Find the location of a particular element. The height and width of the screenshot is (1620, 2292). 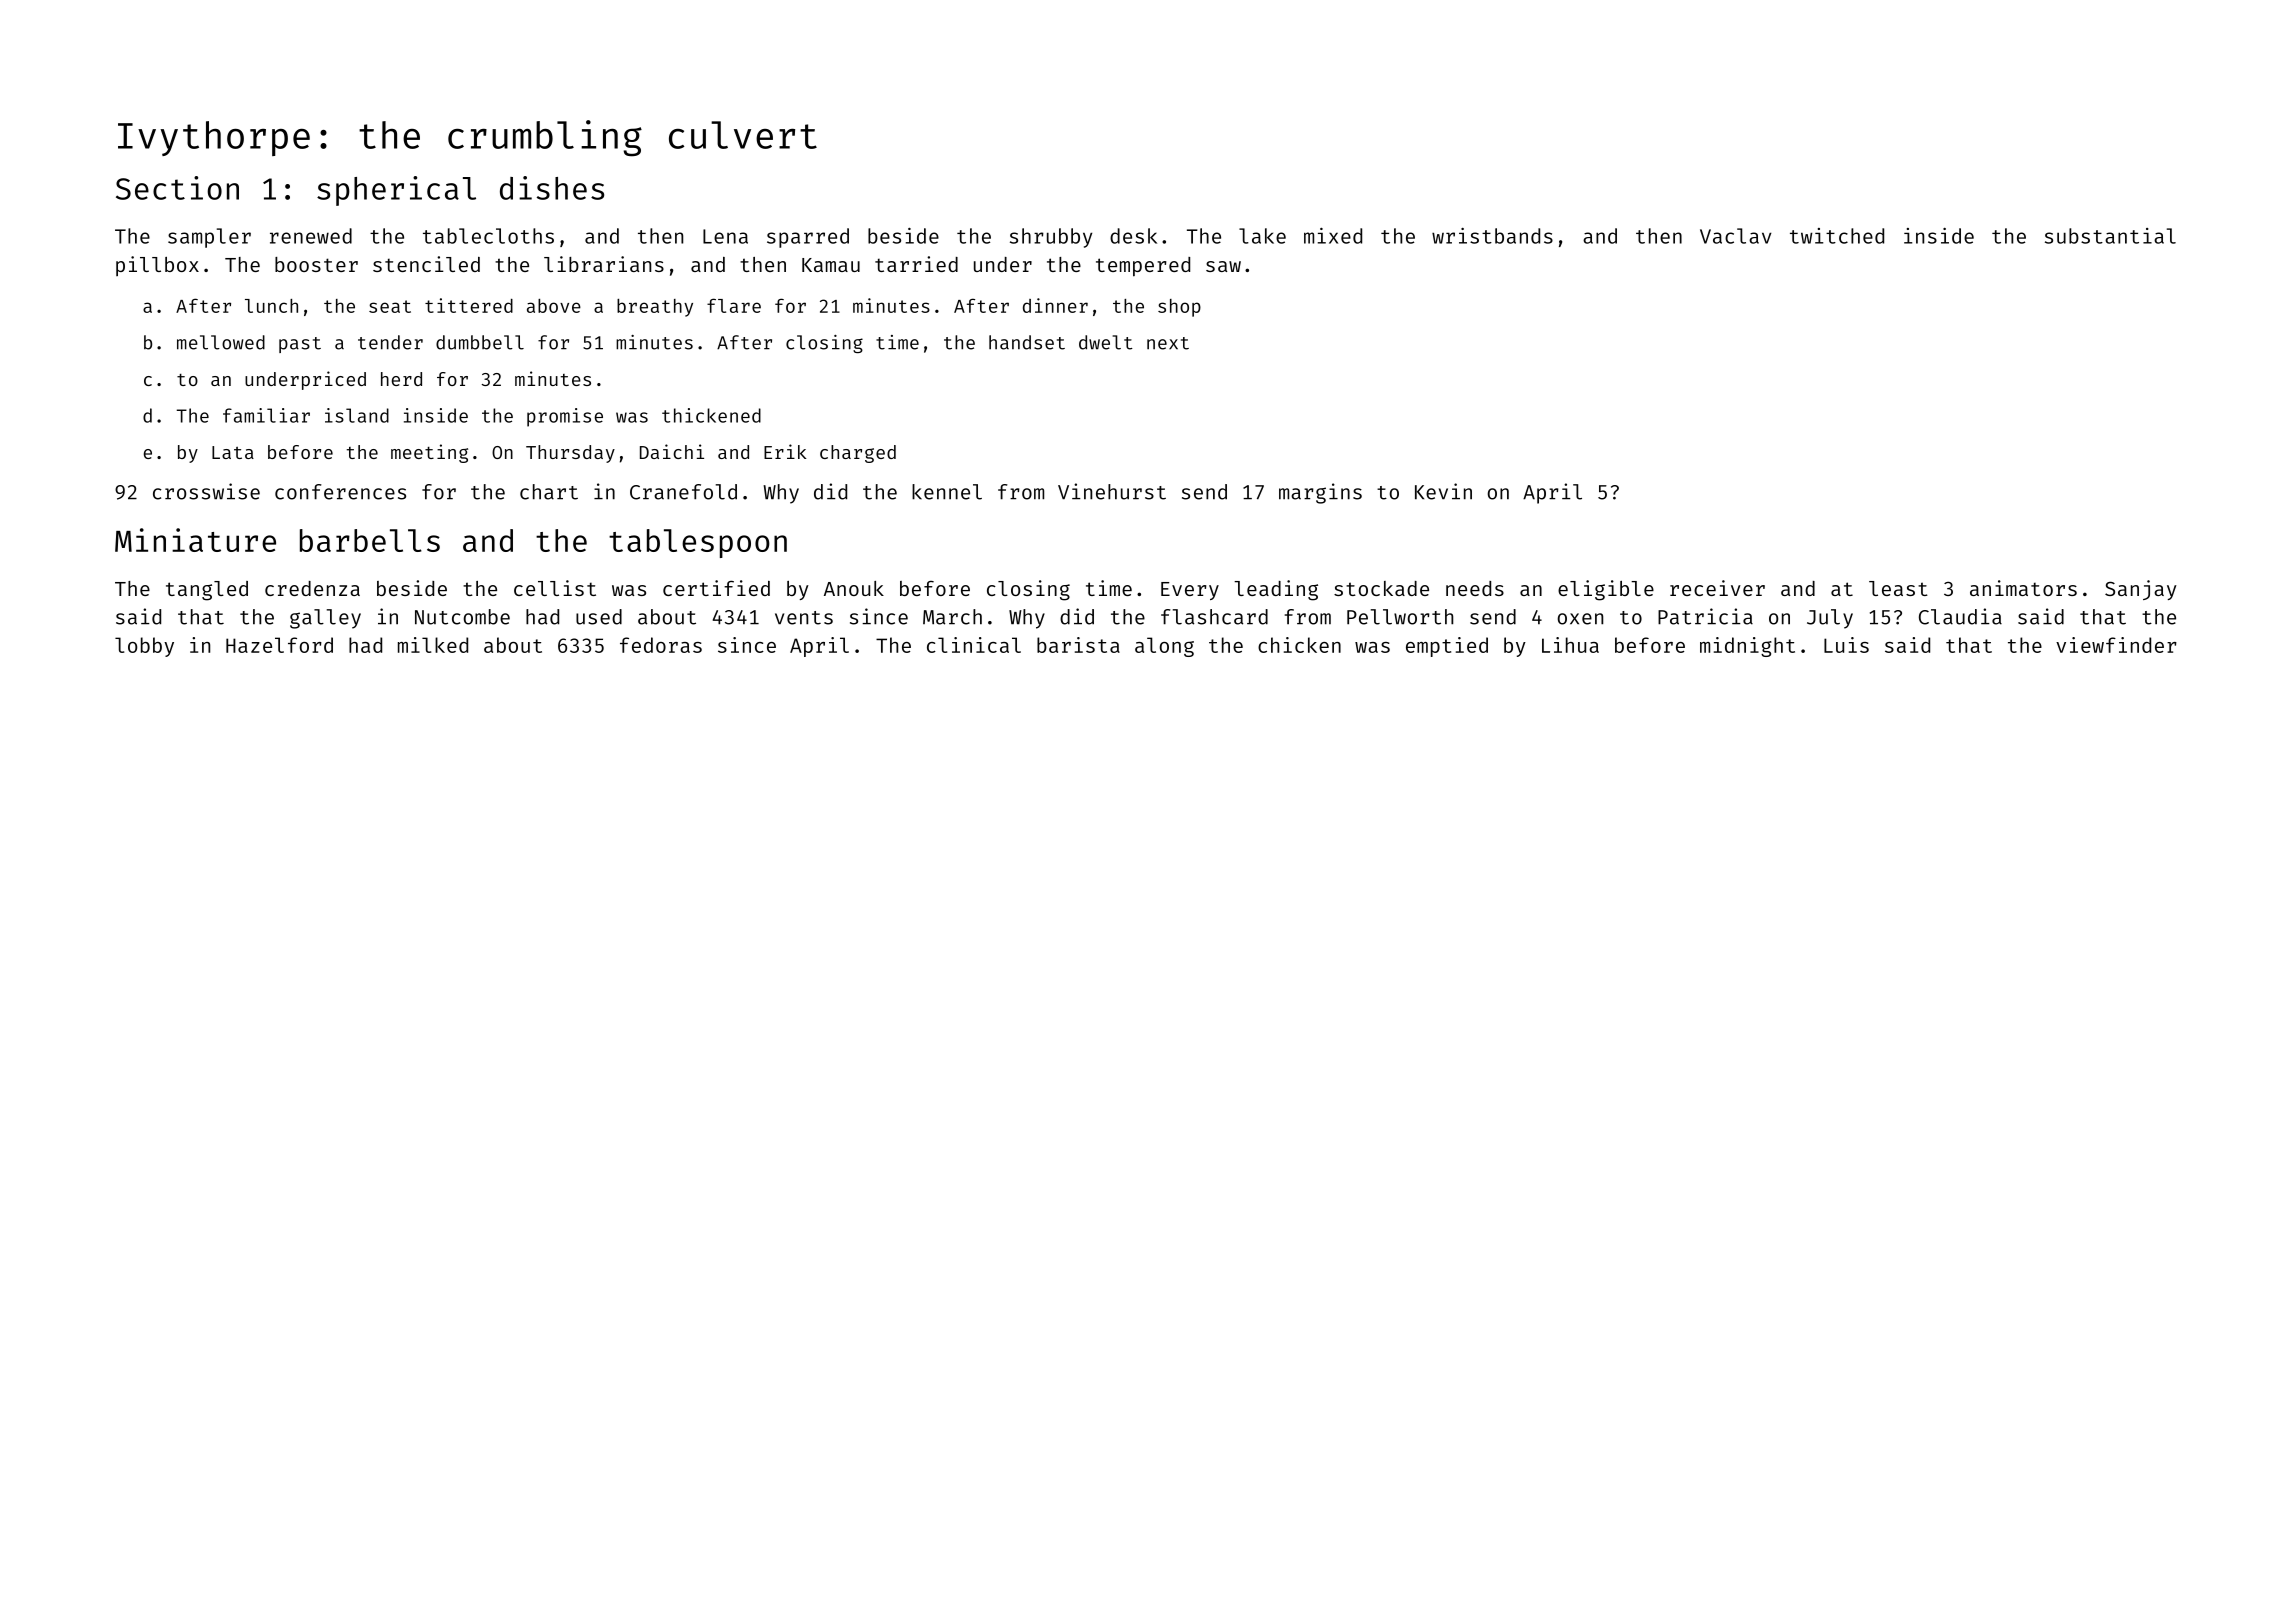

shop is located at coordinates (1179, 308).
